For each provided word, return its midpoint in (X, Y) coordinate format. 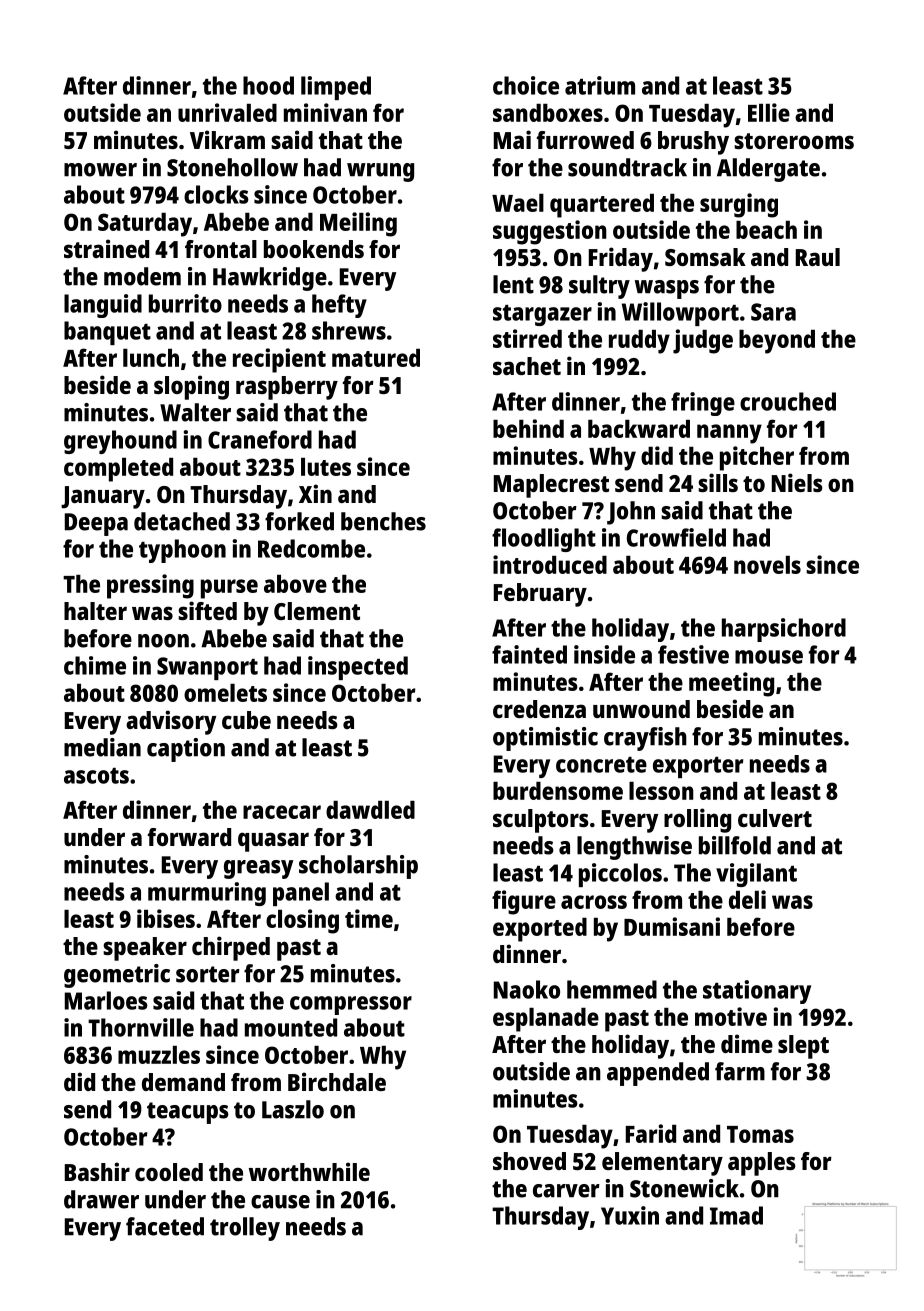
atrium (600, 85)
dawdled (370, 810)
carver (566, 1191)
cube (246, 720)
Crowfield (676, 537)
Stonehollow (232, 167)
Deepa (96, 524)
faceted (165, 1226)
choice (526, 85)
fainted (529, 654)
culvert (775, 818)
